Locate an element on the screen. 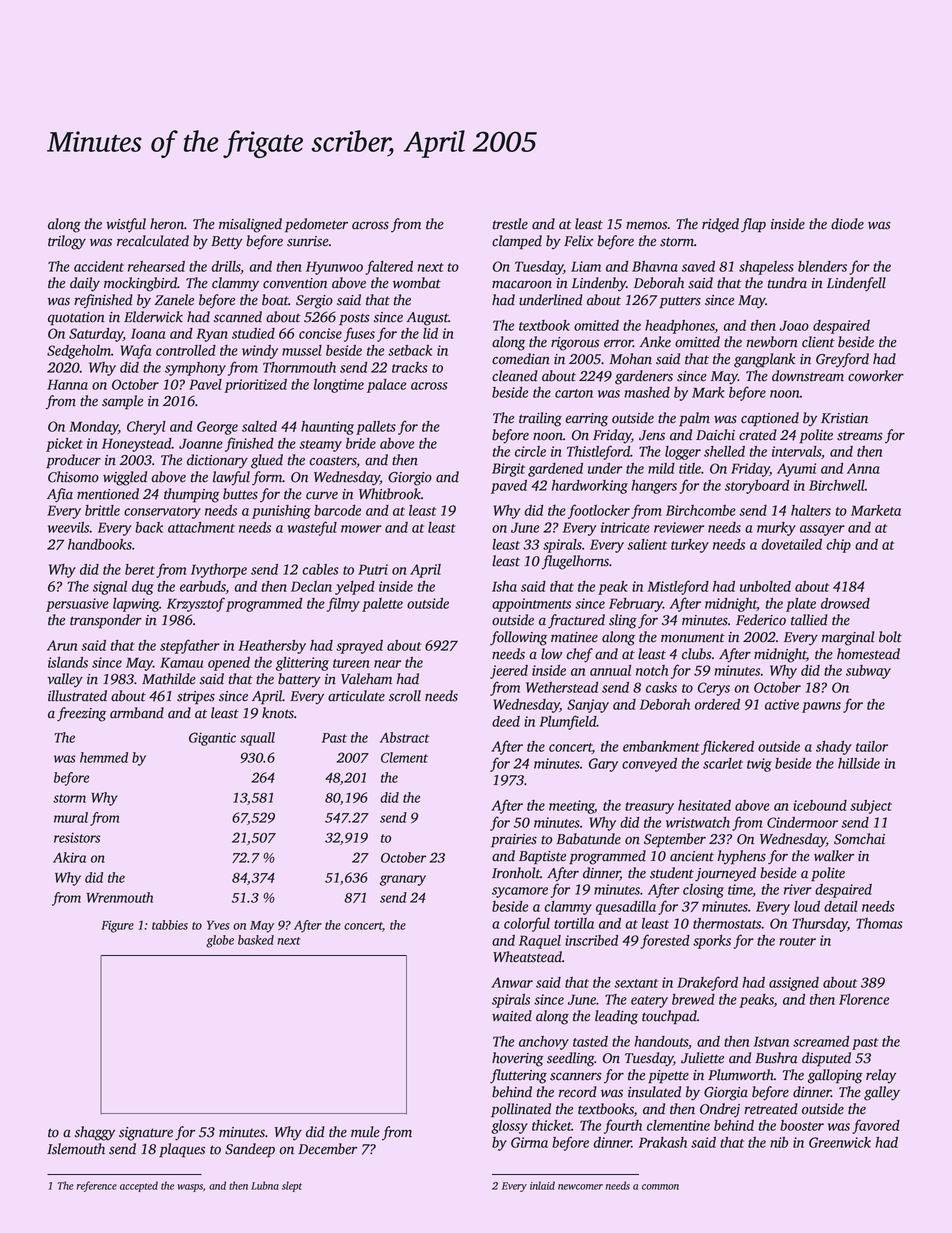 The height and width of the screenshot is (1233, 952). palette is located at coordinates (382, 605).
